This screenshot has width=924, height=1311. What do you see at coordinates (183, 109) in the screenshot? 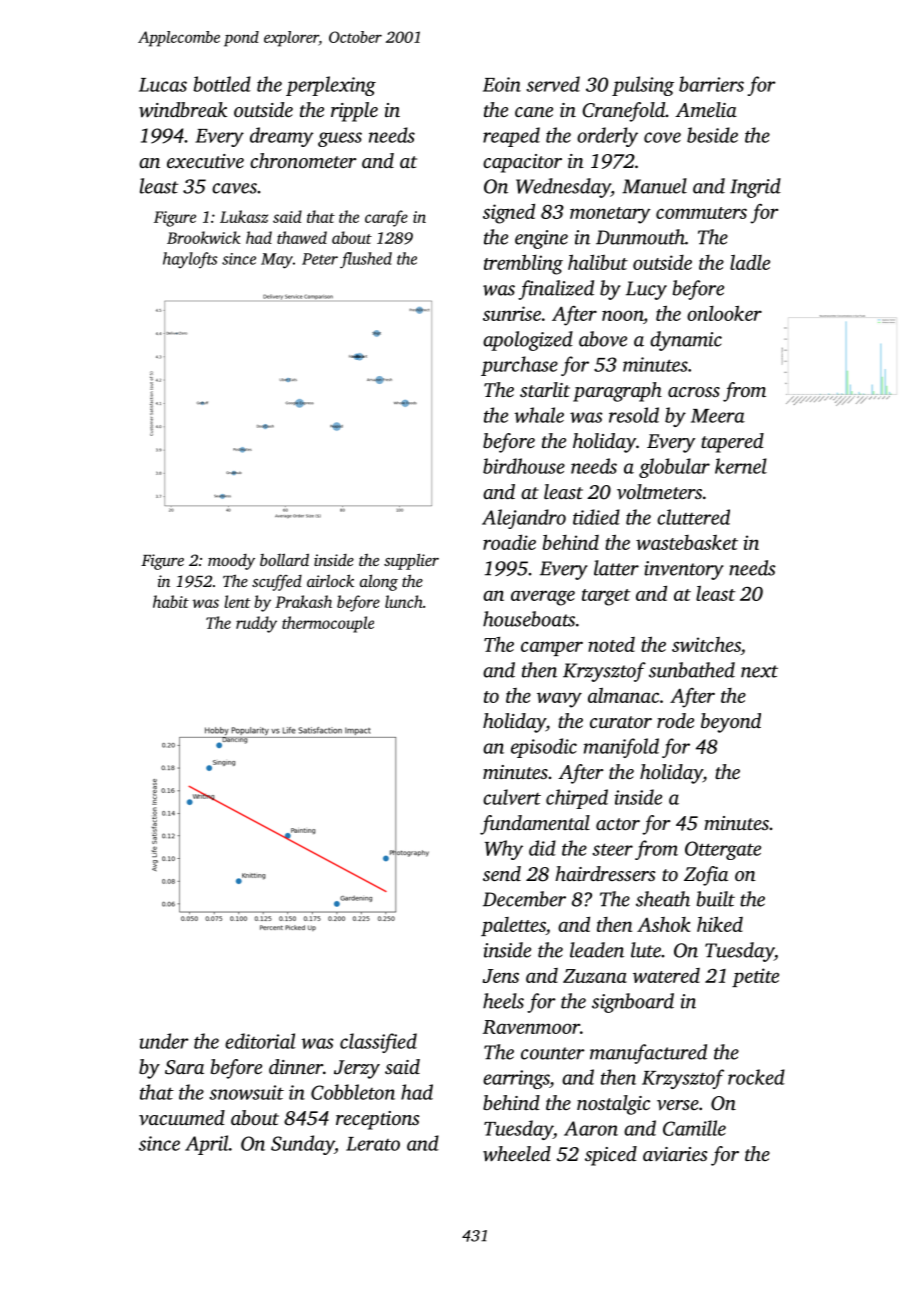
I see `windbreak` at bounding box center [183, 109].
